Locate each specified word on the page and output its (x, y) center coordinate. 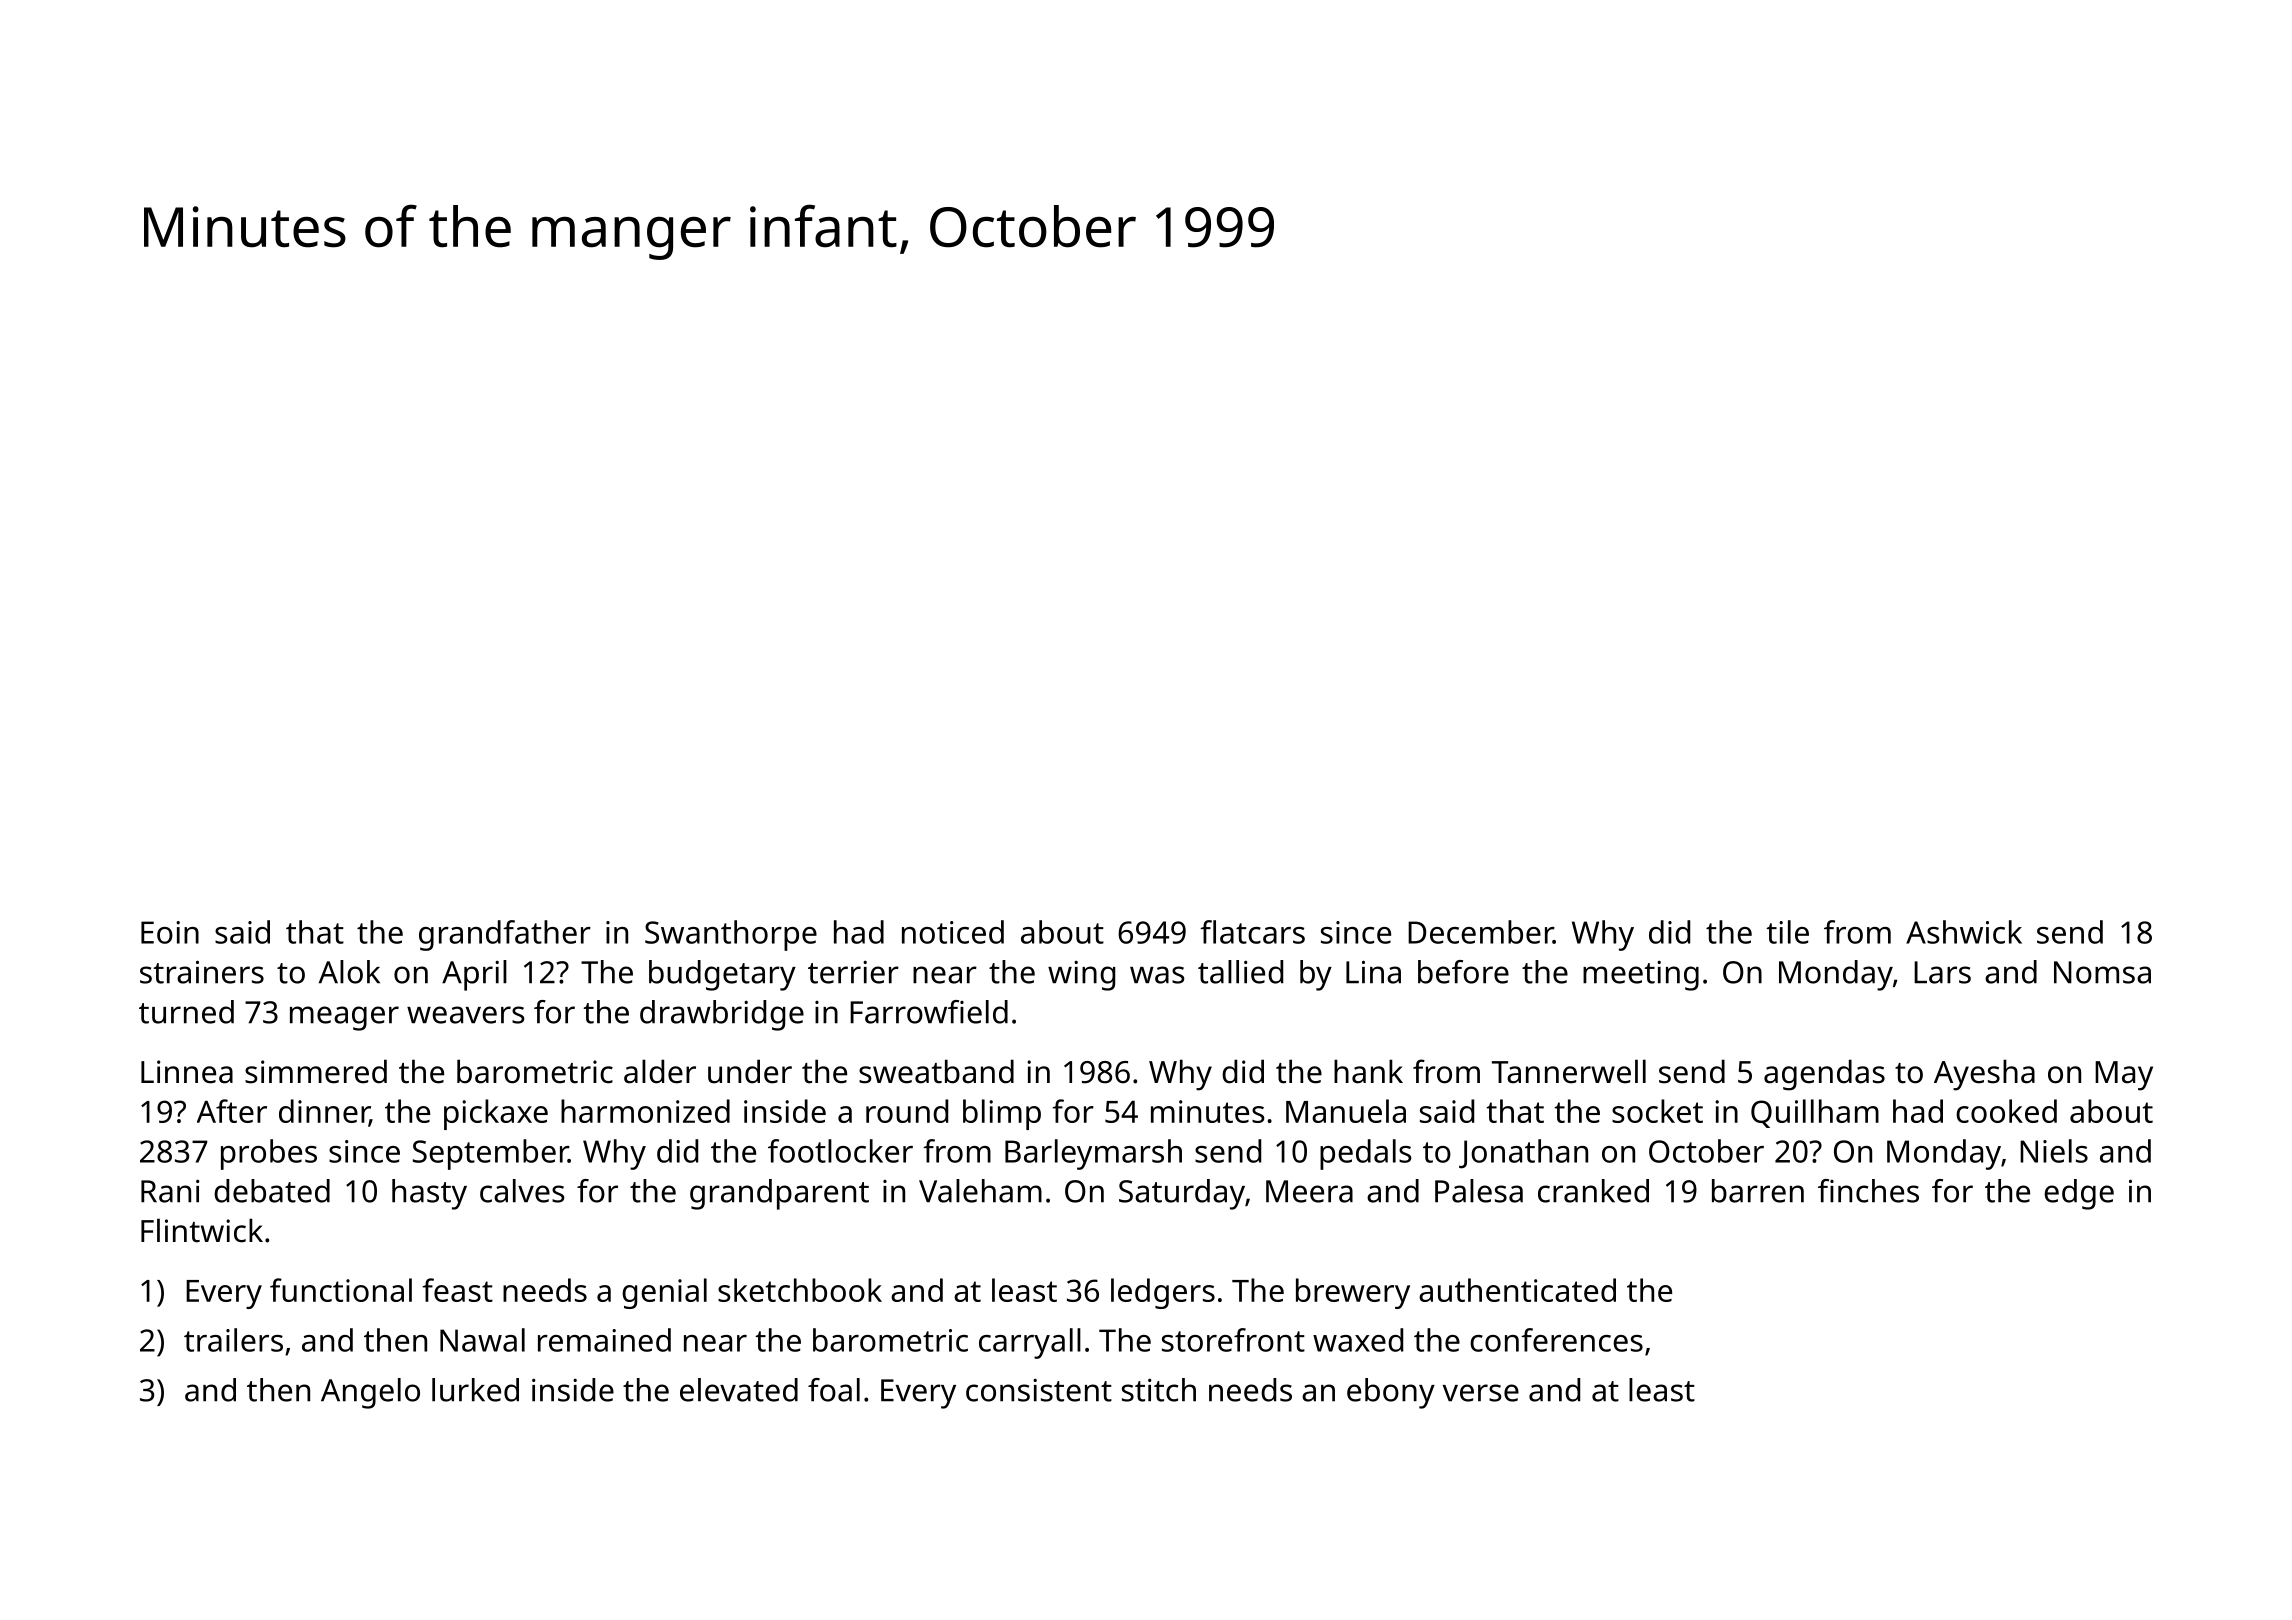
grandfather (505, 935)
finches (1868, 1191)
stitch (1159, 1390)
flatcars (1252, 932)
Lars (1942, 972)
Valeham (980, 1191)
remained (604, 1340)
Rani (170, 1191)
